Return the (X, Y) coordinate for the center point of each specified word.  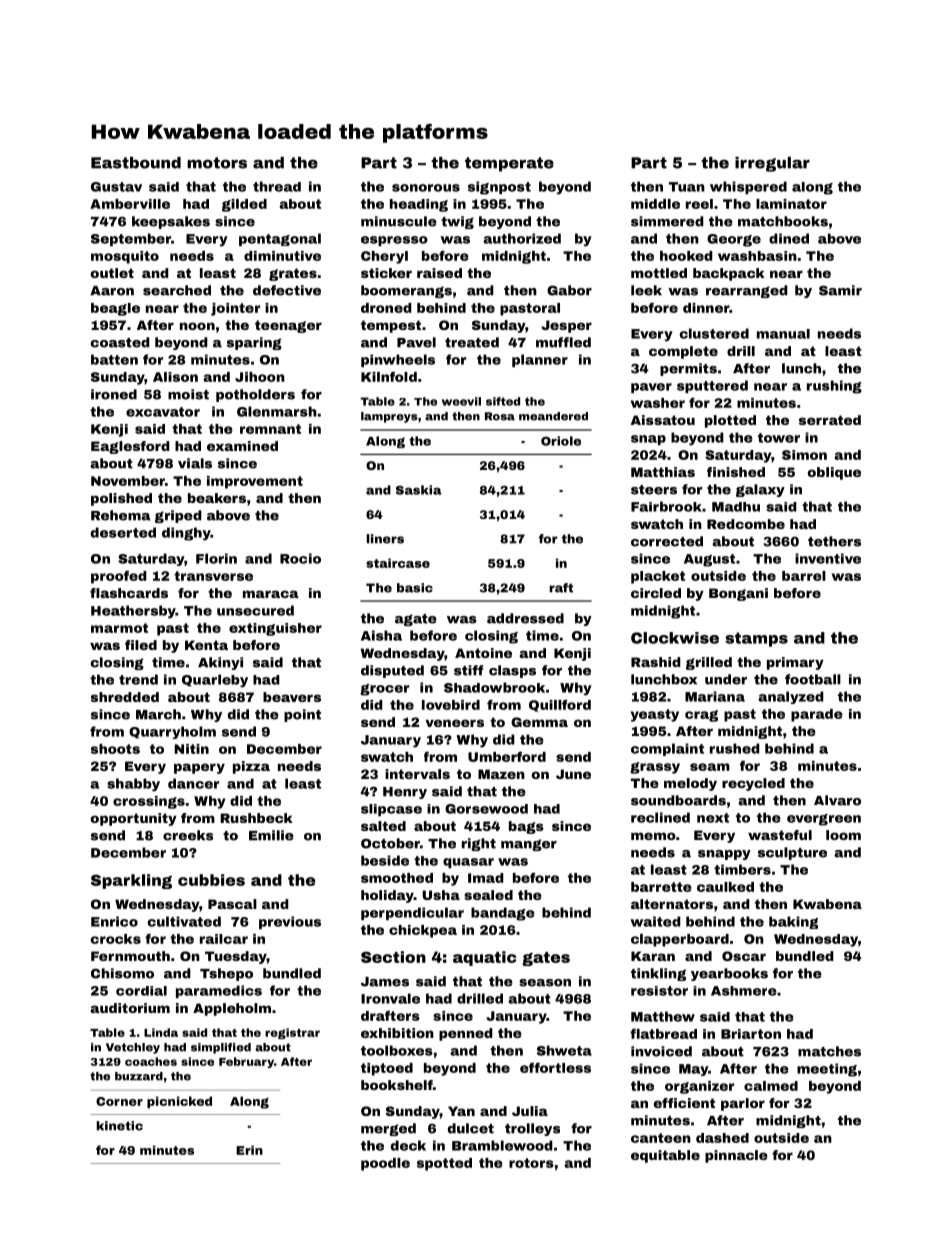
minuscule (399, 221)
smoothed (397, 878)
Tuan (687, 187)
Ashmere (744, 991)
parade (817, 715)
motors (217, 163)
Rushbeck (256, 818)
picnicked (179, 1102)
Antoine (483, 653)
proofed (119, 577)
